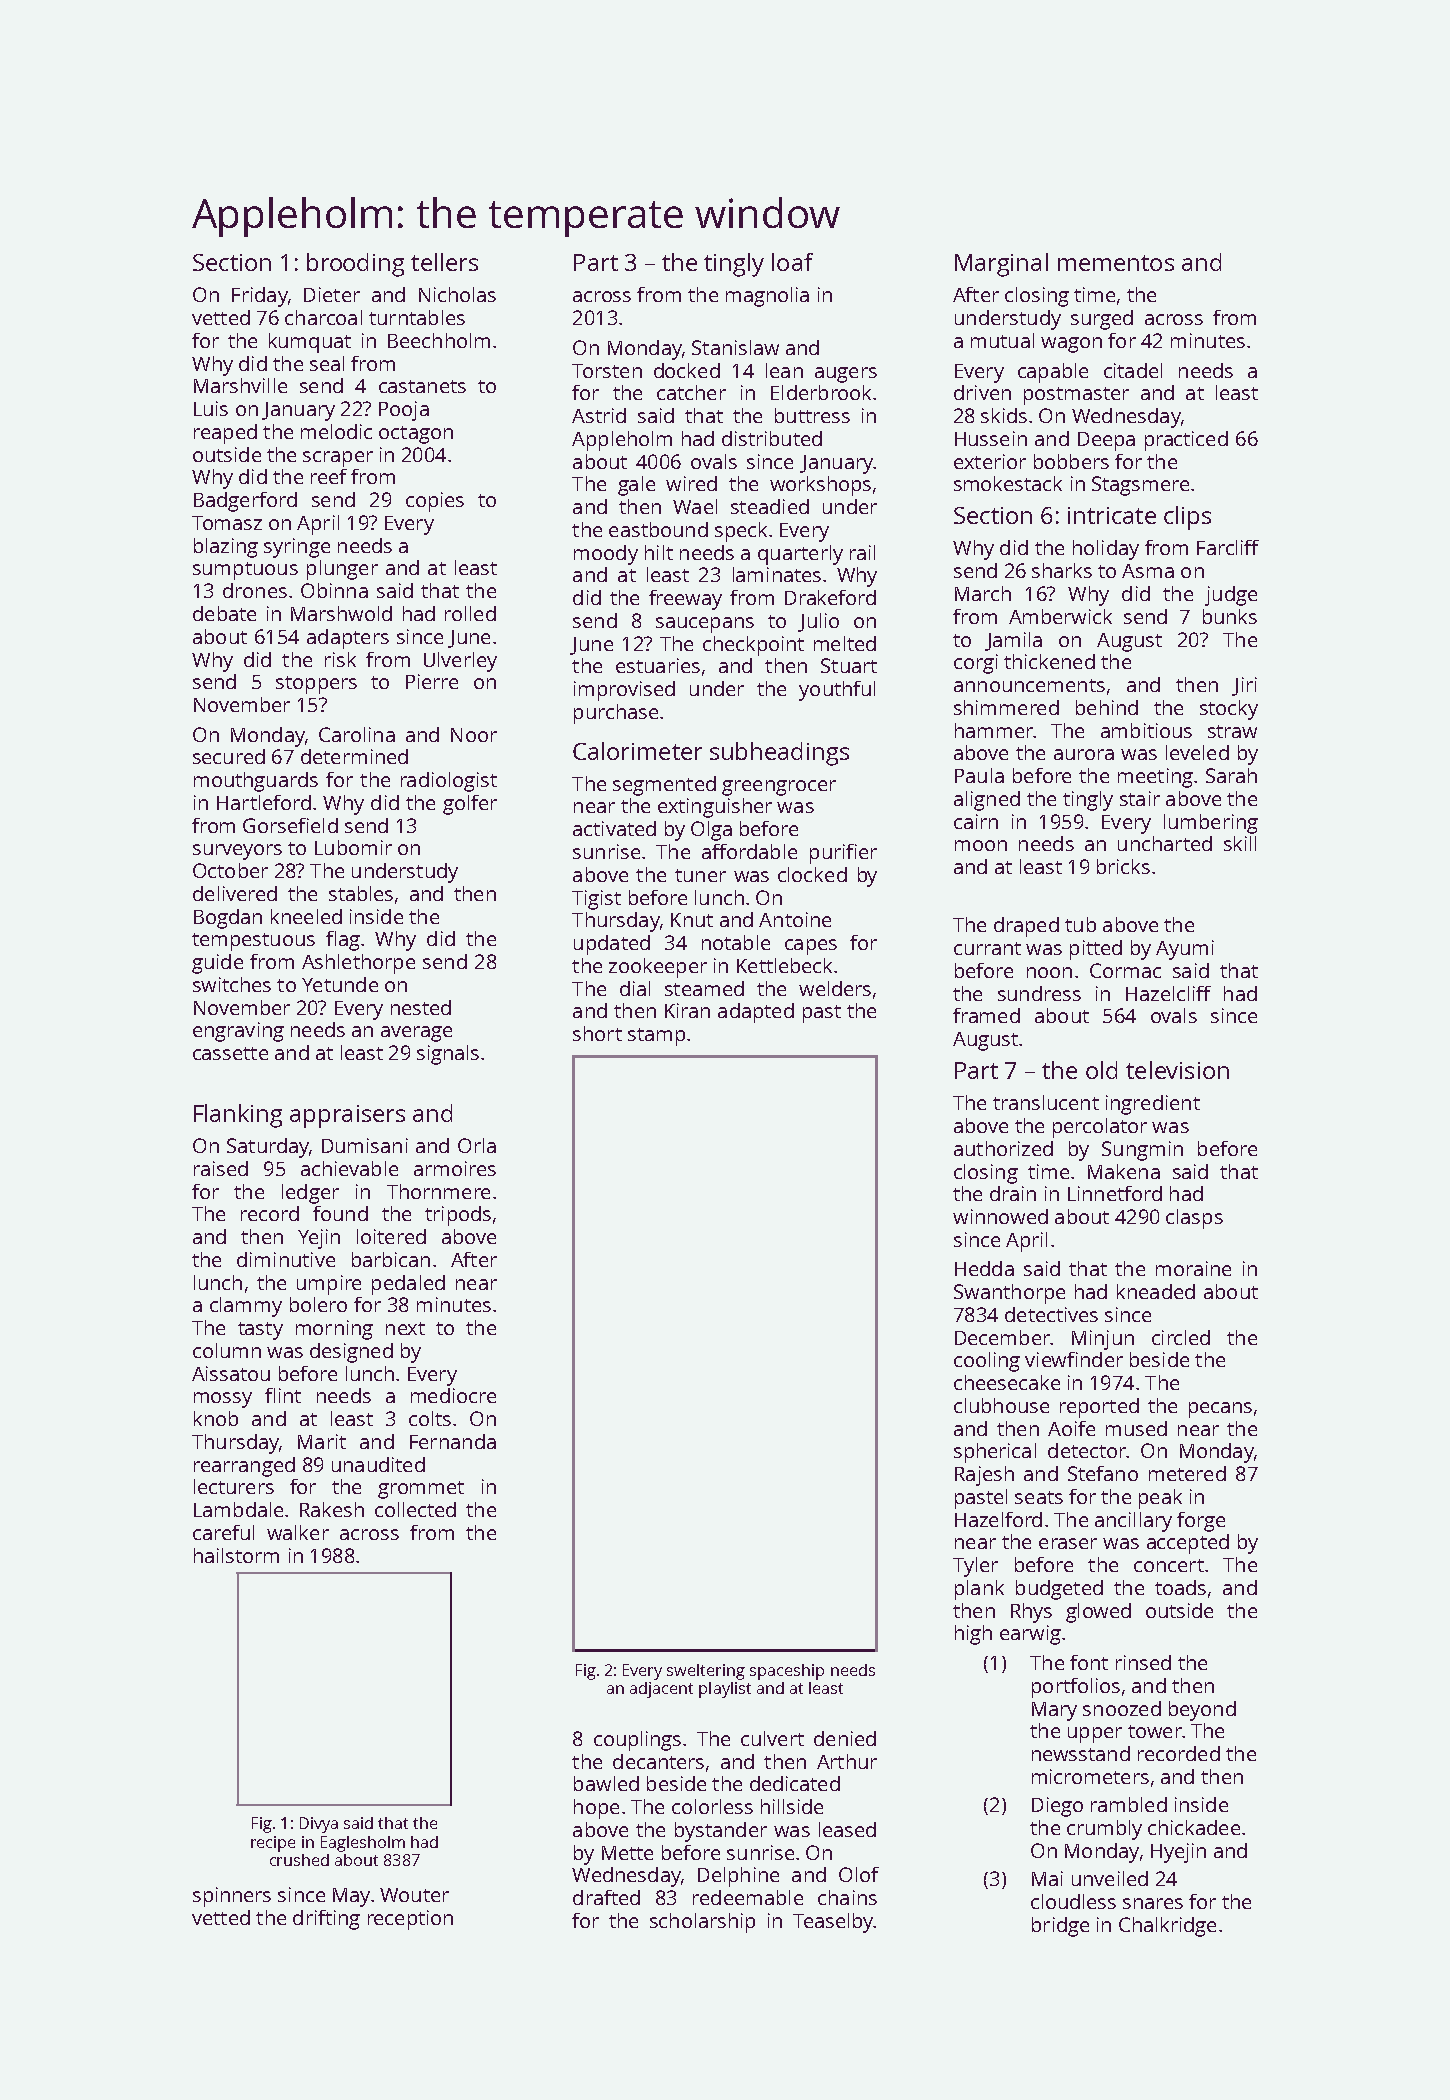 The width and height of the screenshot is (1450, 2100). I want to click on loaf, so click(792, 262).
